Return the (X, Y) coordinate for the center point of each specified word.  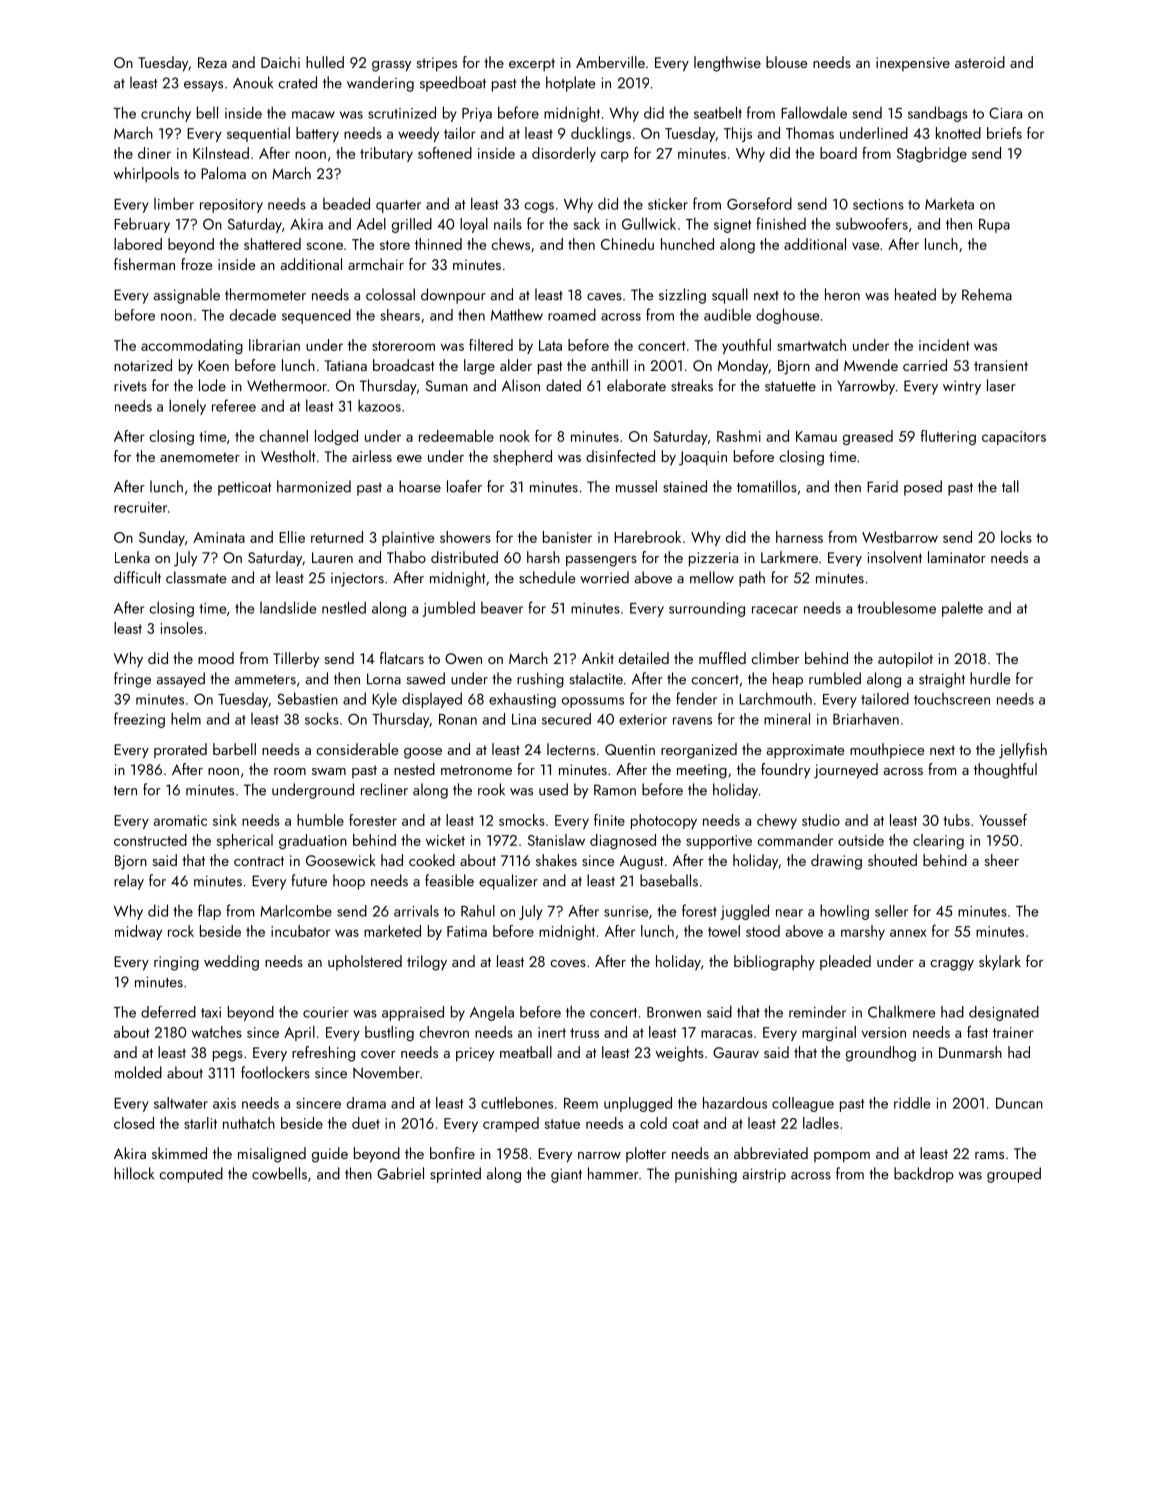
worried (604, 577)
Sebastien (307, 698)
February (142, 225)
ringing (176, 963)
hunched (687, 244)
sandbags (938, 114)
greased (868, 437)
